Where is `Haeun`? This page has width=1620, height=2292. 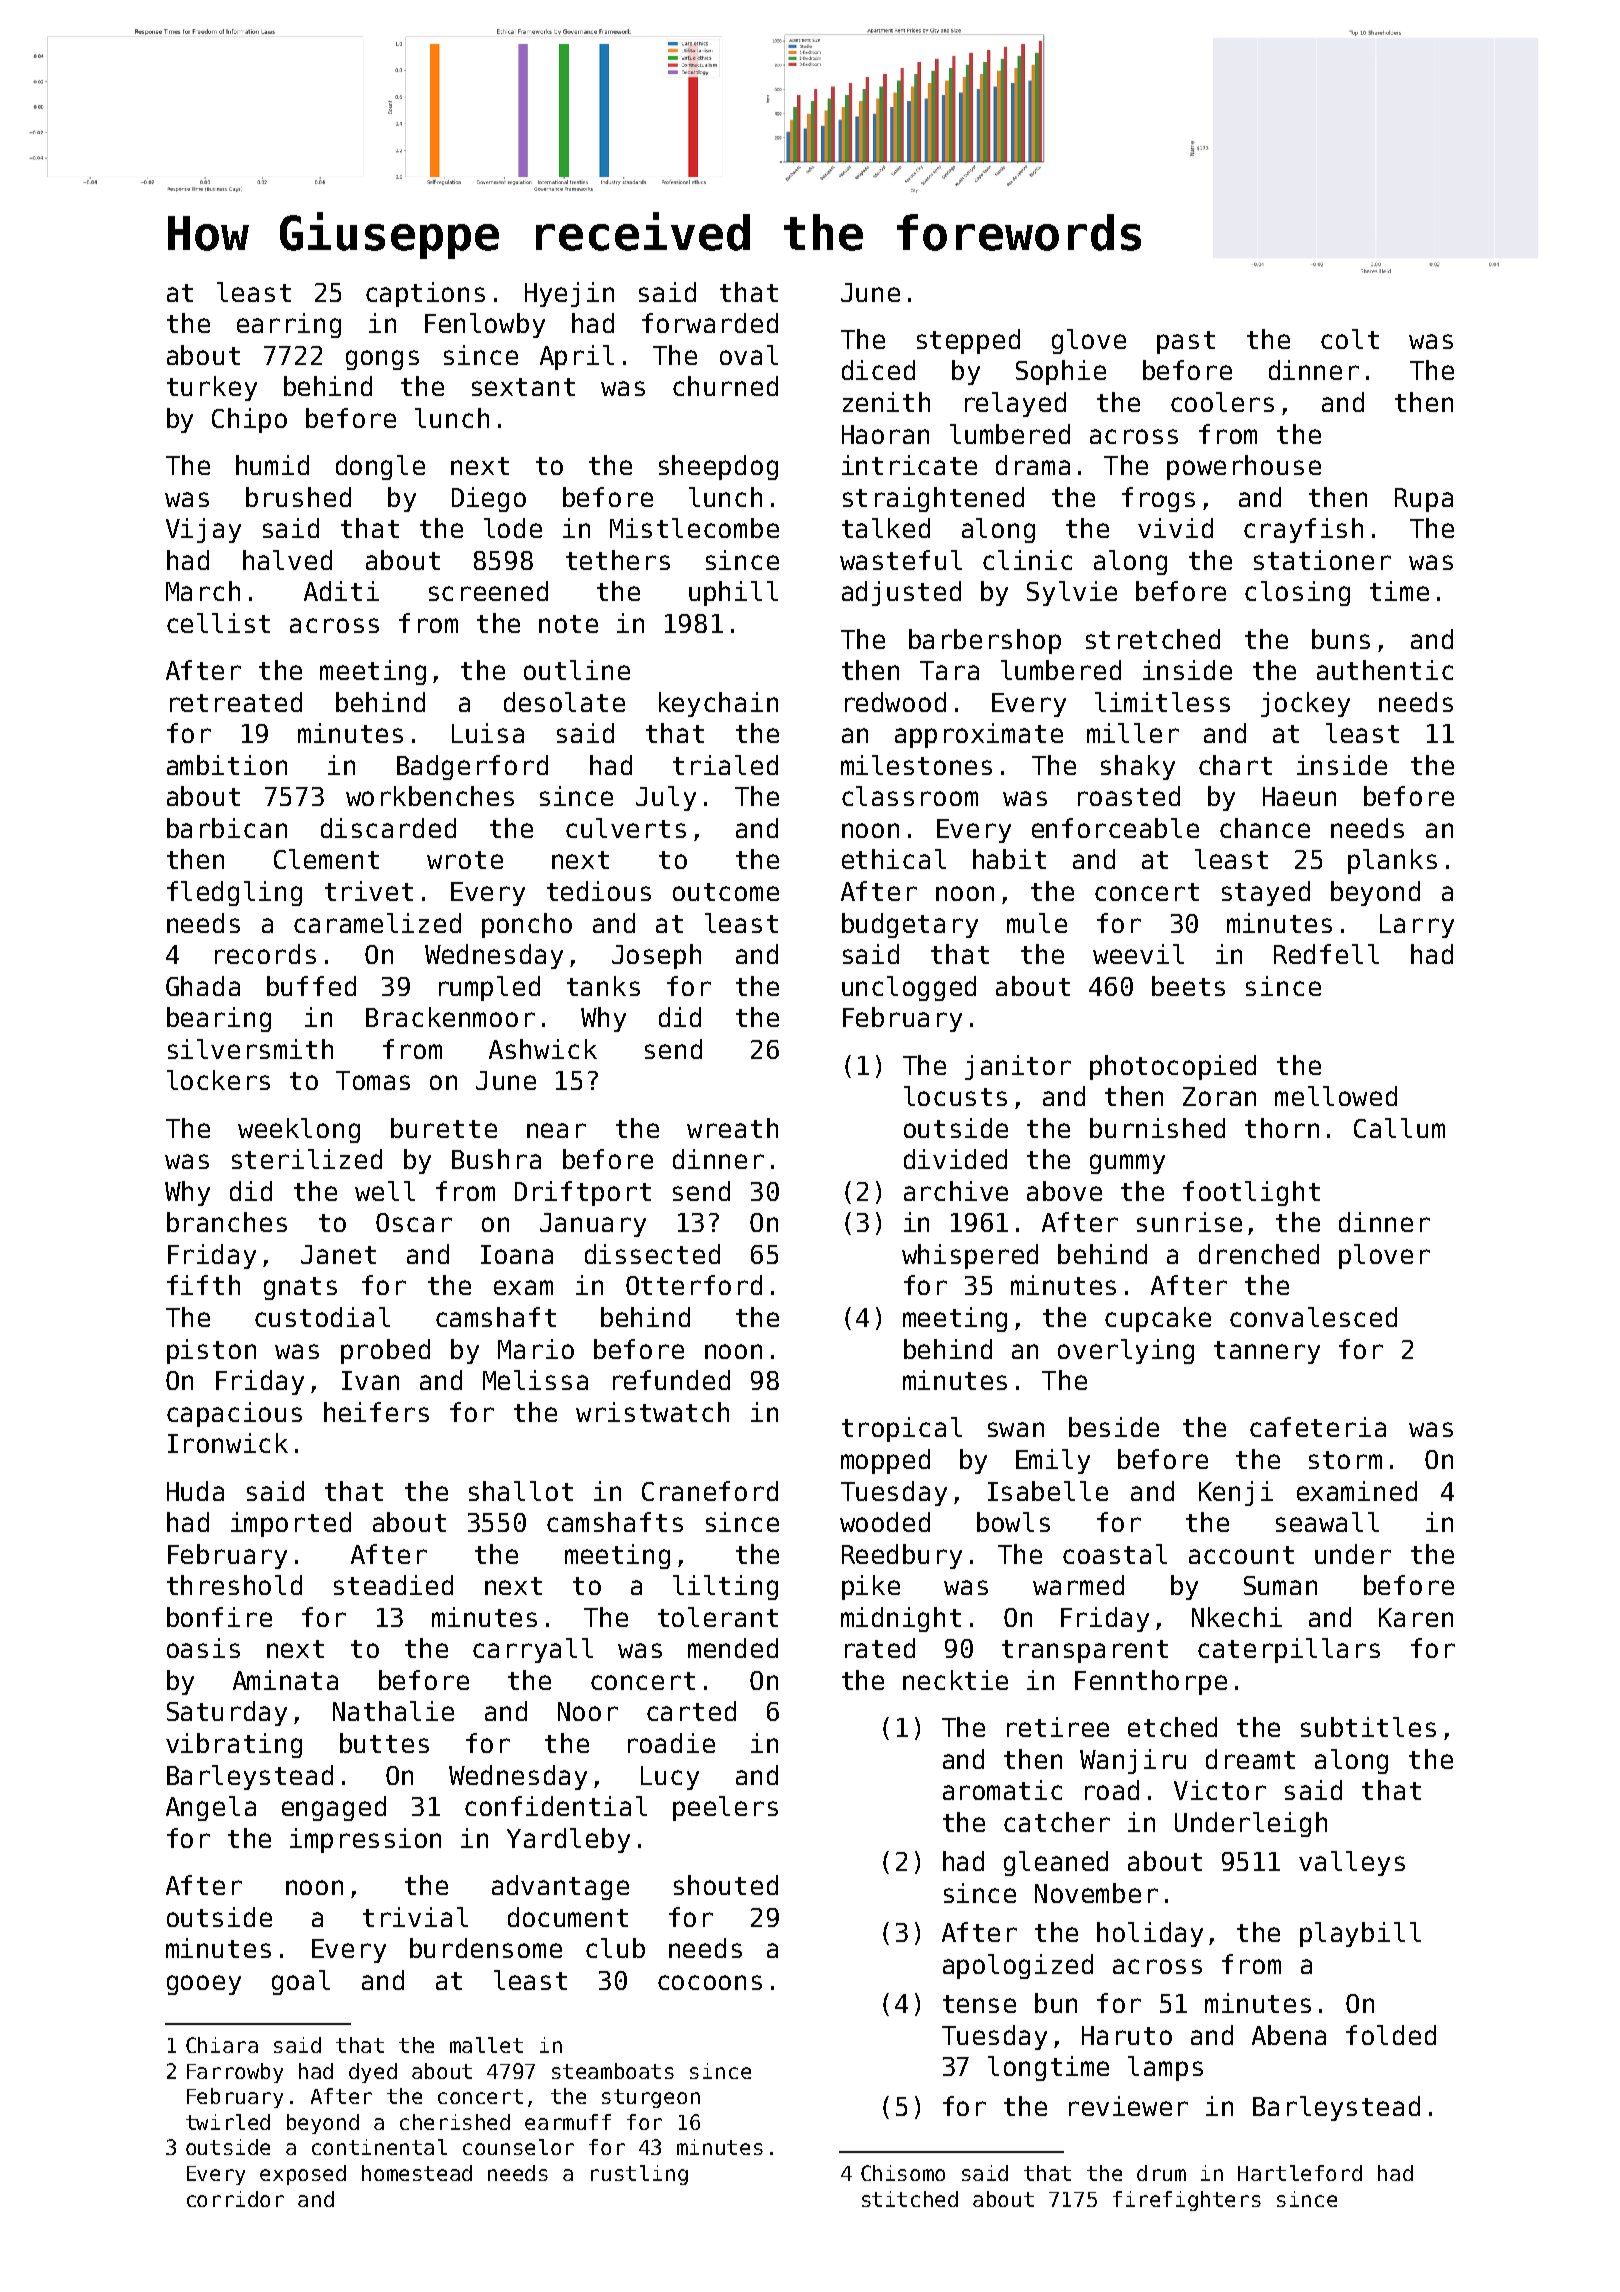
Haeun is located at coordinates (1299, 796).
